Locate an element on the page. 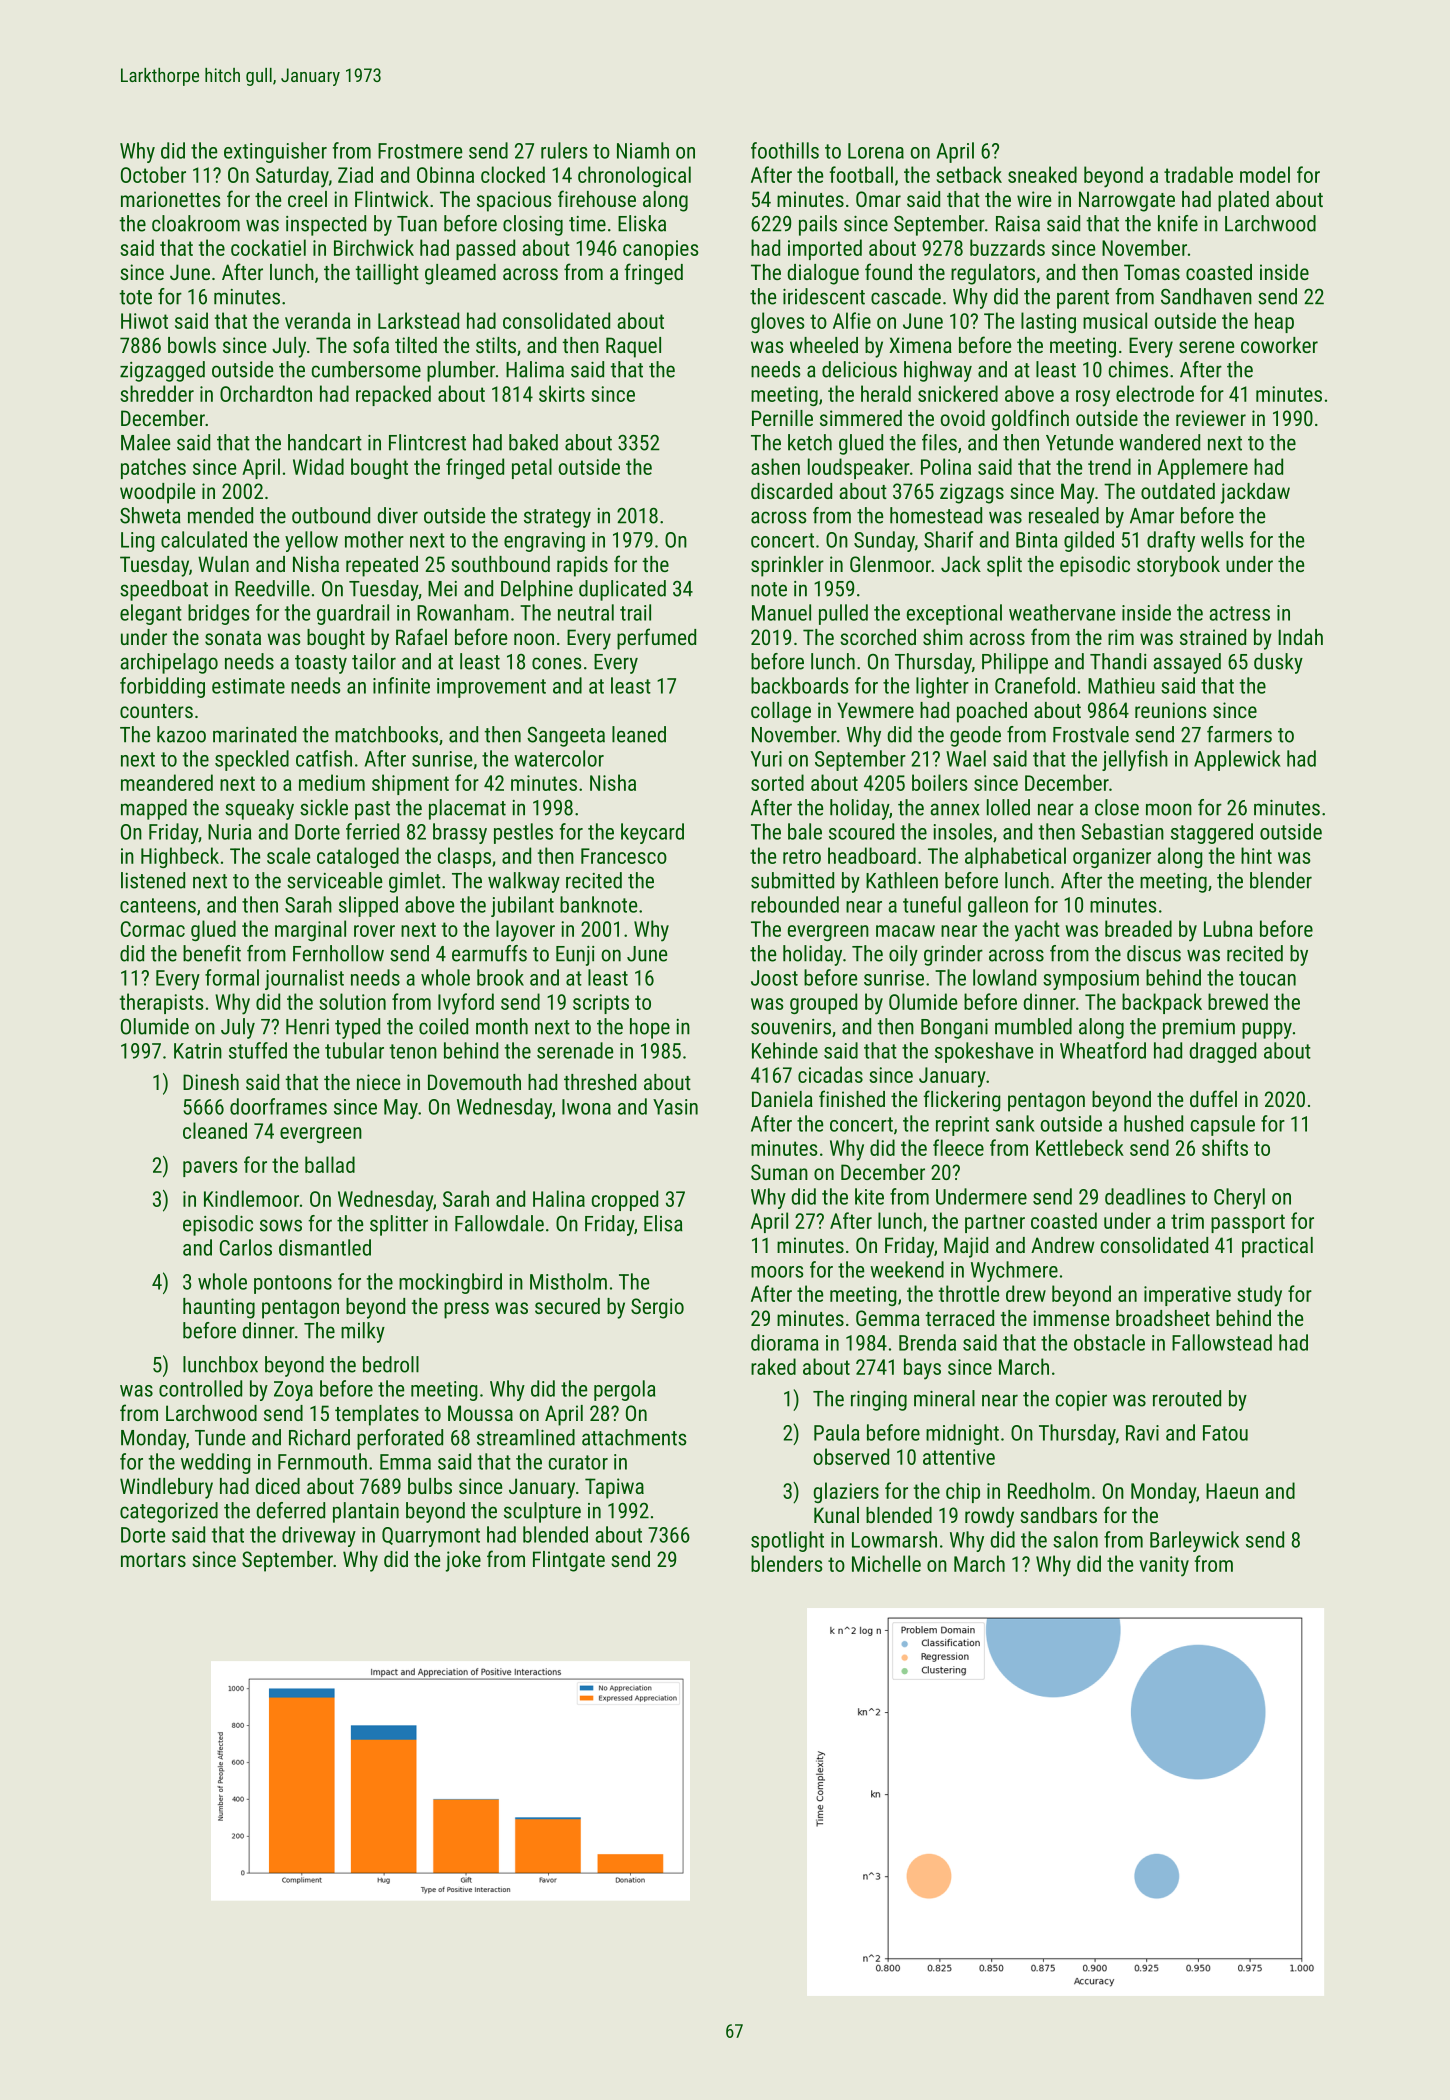 Image resolution: width=1450 pixels, height=2100 pixels. controlled is located at coordinates (200, 1388).
